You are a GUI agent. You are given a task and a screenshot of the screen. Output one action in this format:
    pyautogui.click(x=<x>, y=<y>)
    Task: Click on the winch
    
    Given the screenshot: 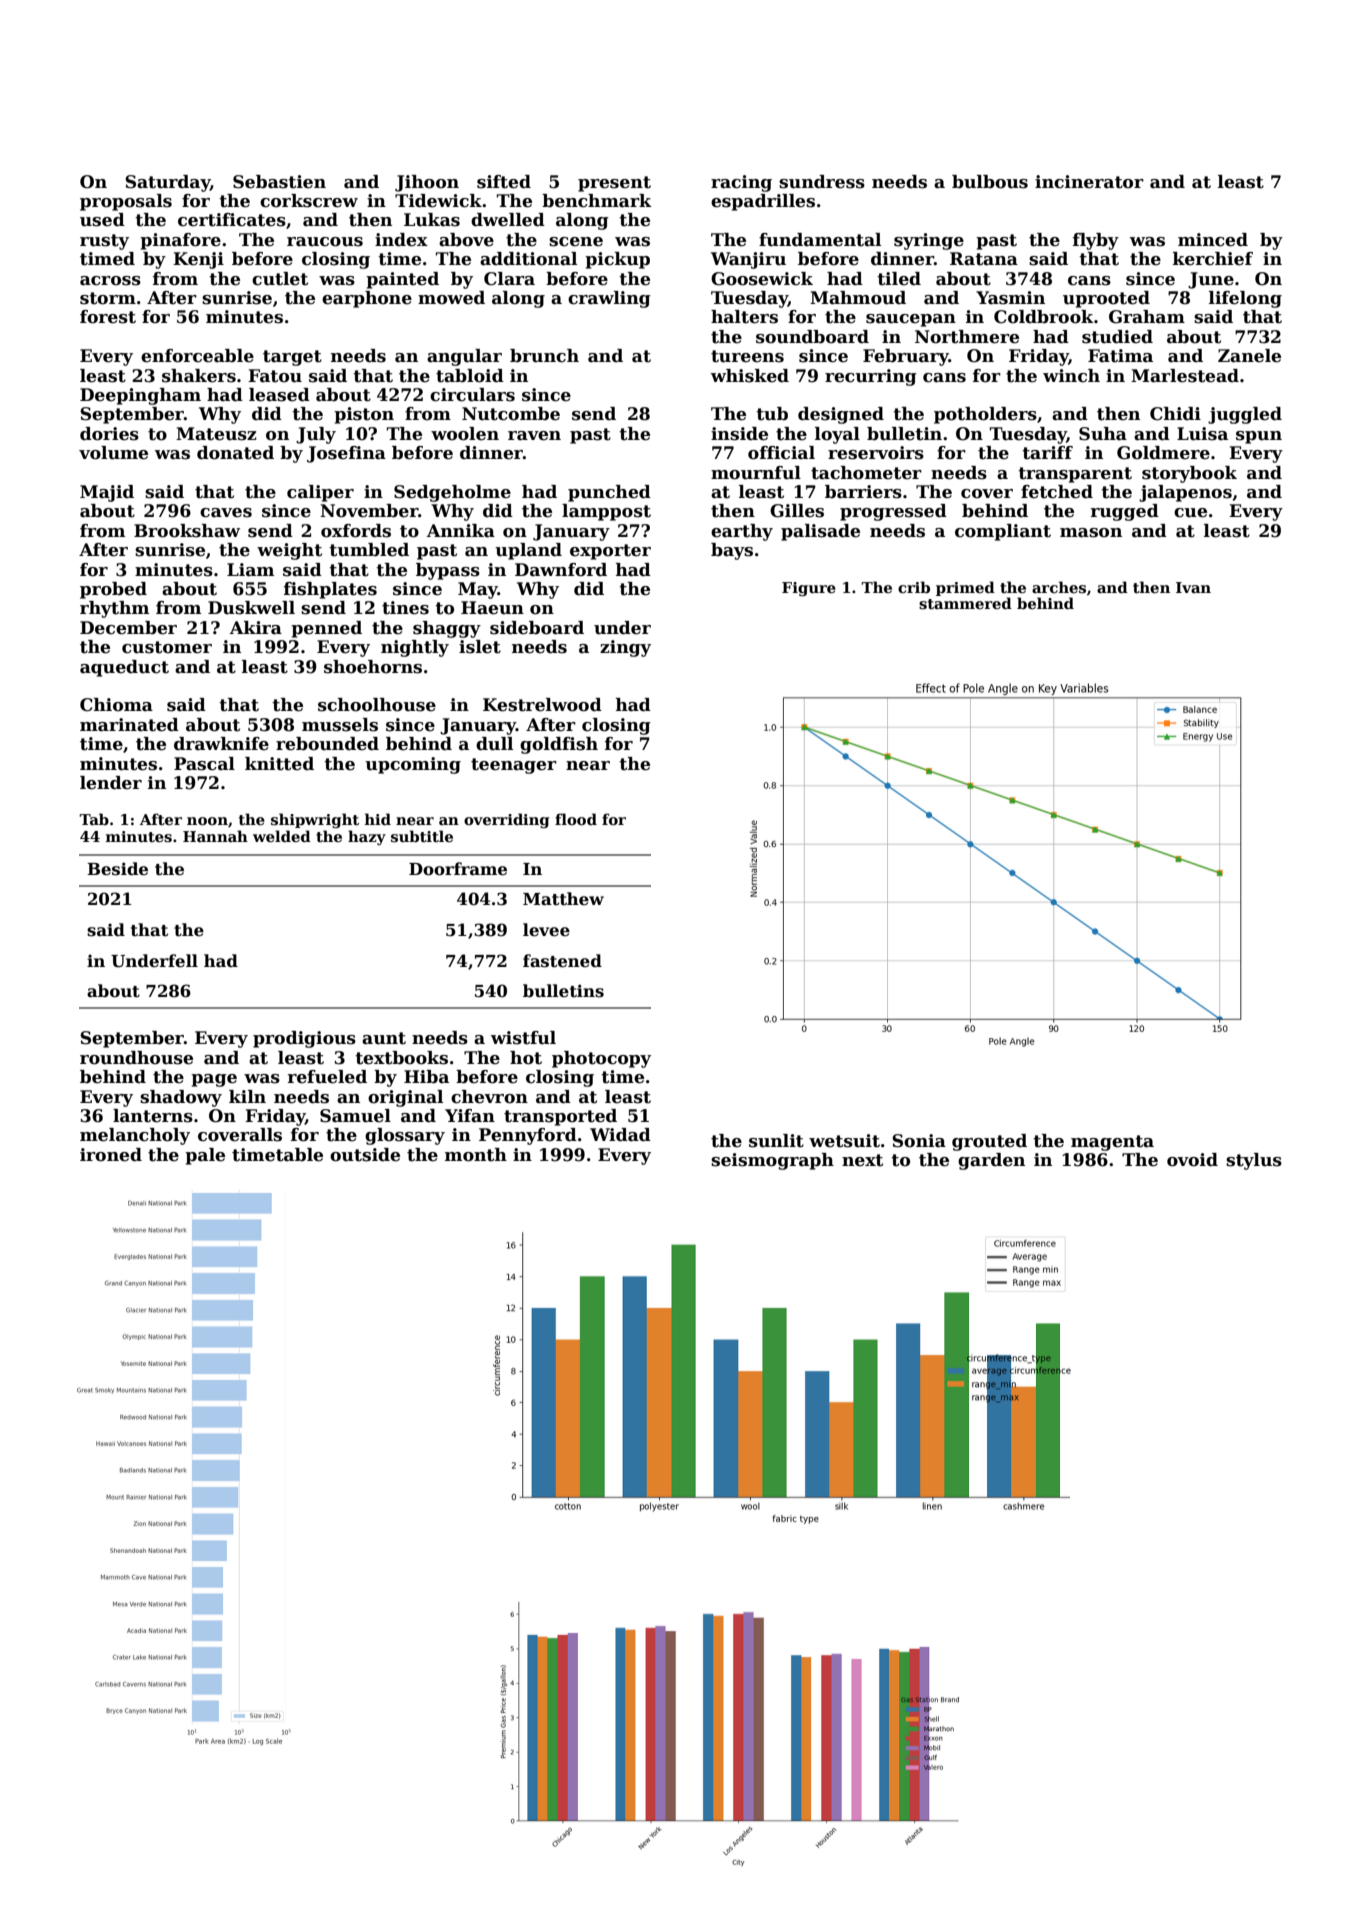 What is the action you would take?
    pyautogui.click(x=1071, y=376)
